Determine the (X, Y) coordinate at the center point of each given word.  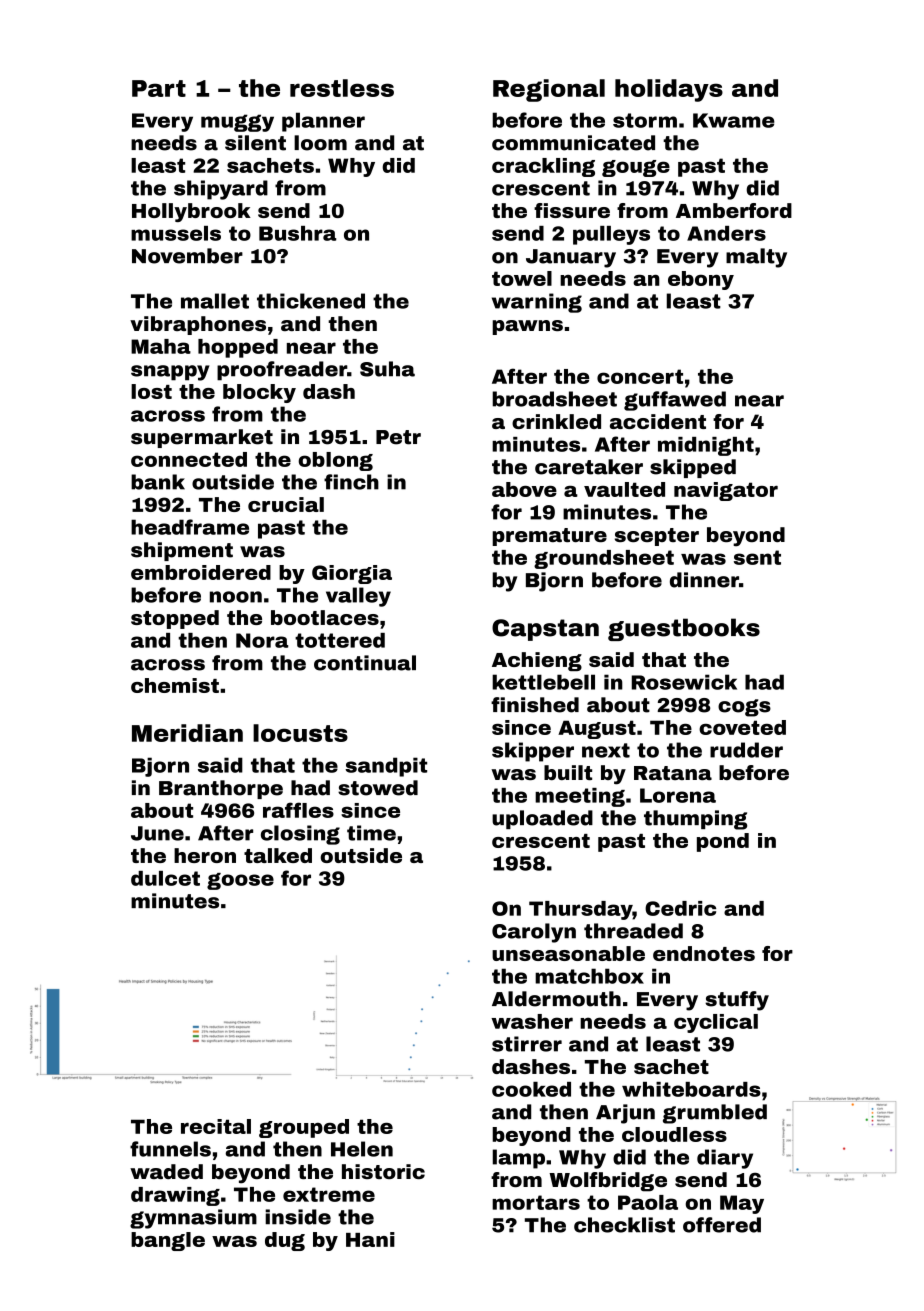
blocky (259, 393)
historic (383, 1171)
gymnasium (193, 1219)
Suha (387, 369)
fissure (572, 210)
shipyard (221, 190)
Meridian (187, 733)
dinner (704, 580)
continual (365, 663)
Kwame (734, 120)
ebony (701, 280)
